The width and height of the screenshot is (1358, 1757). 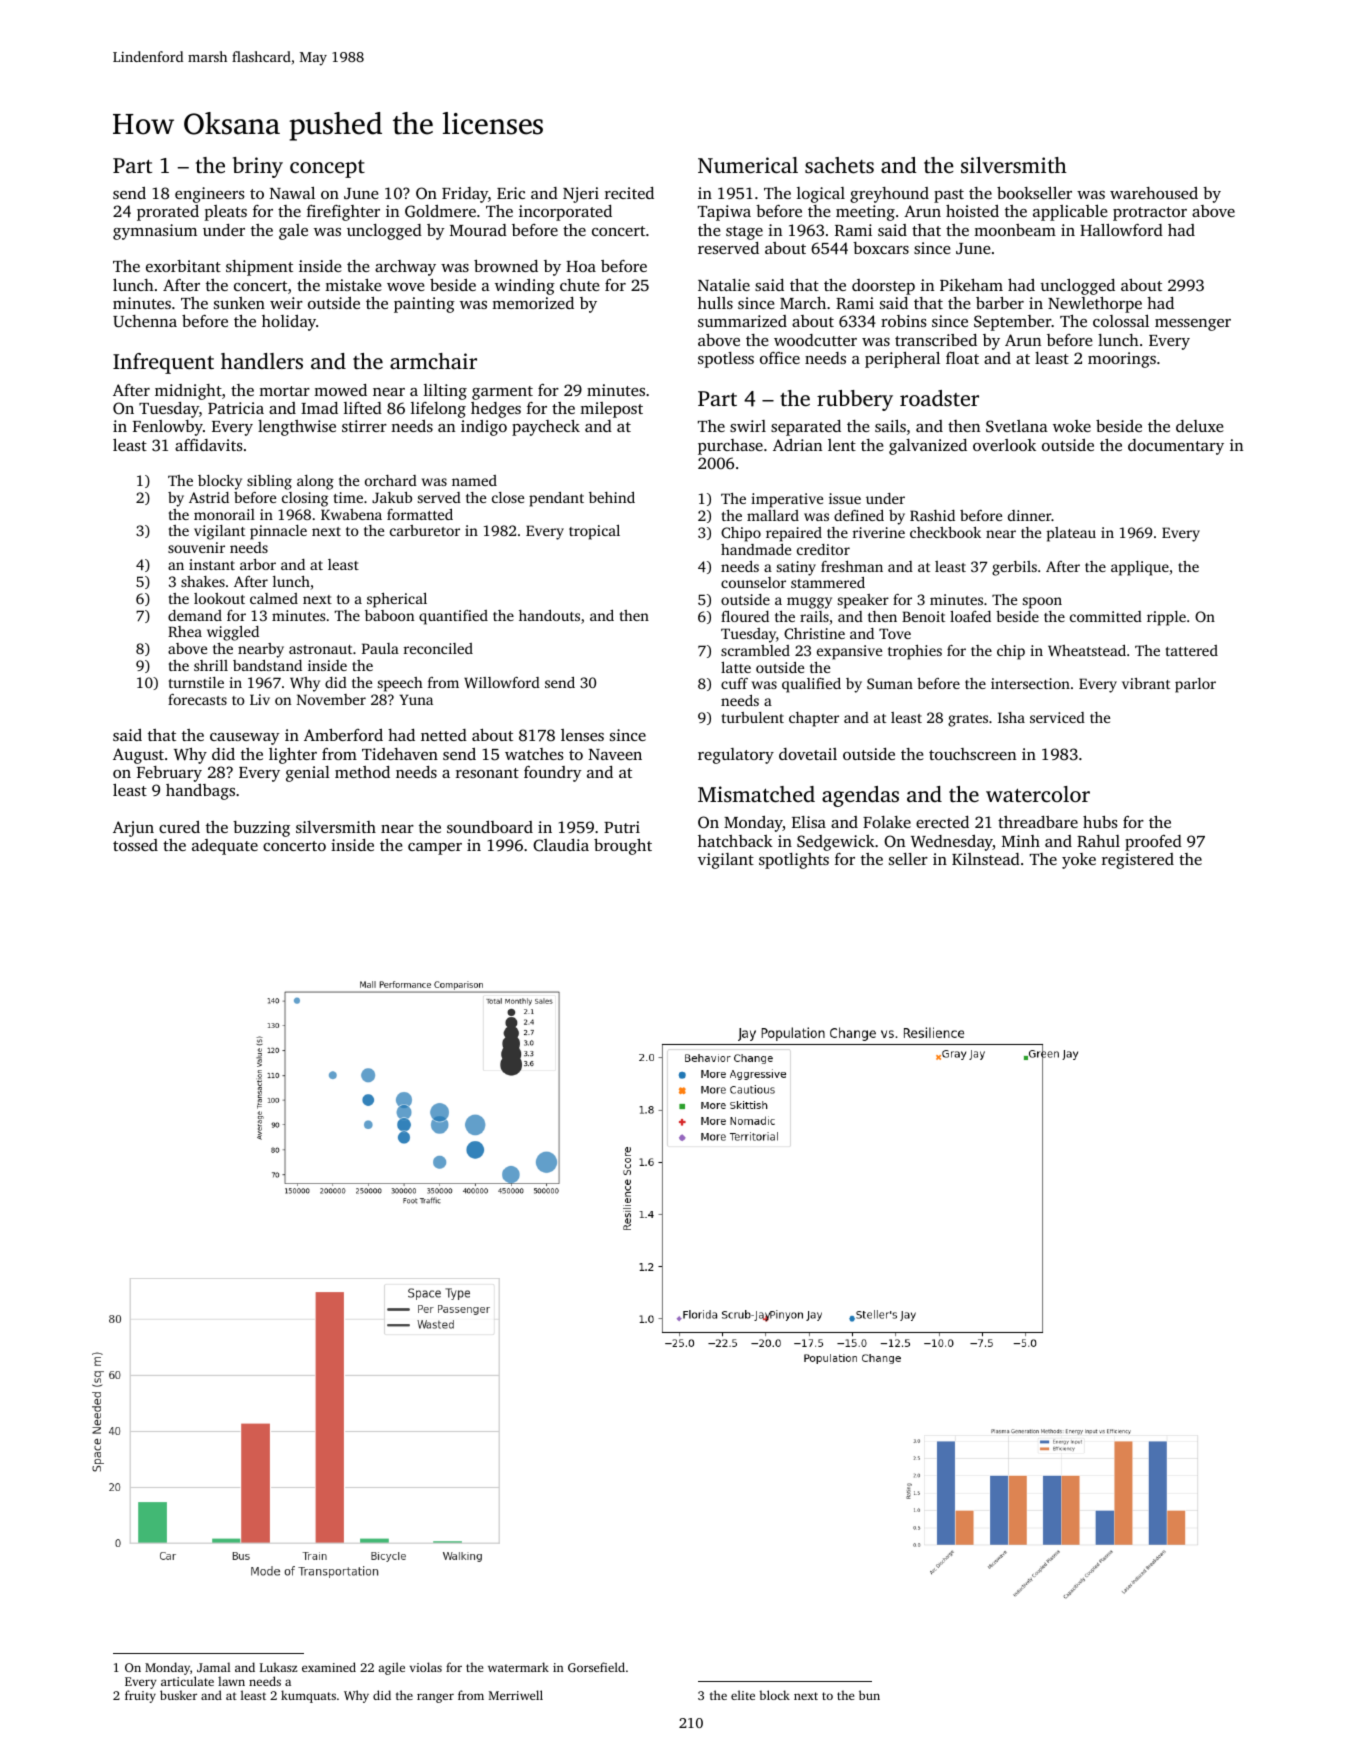 What do you see at coordinates (581, 195) in the screenshot?
I see `Njeri` at bounding box center [581, 195].
